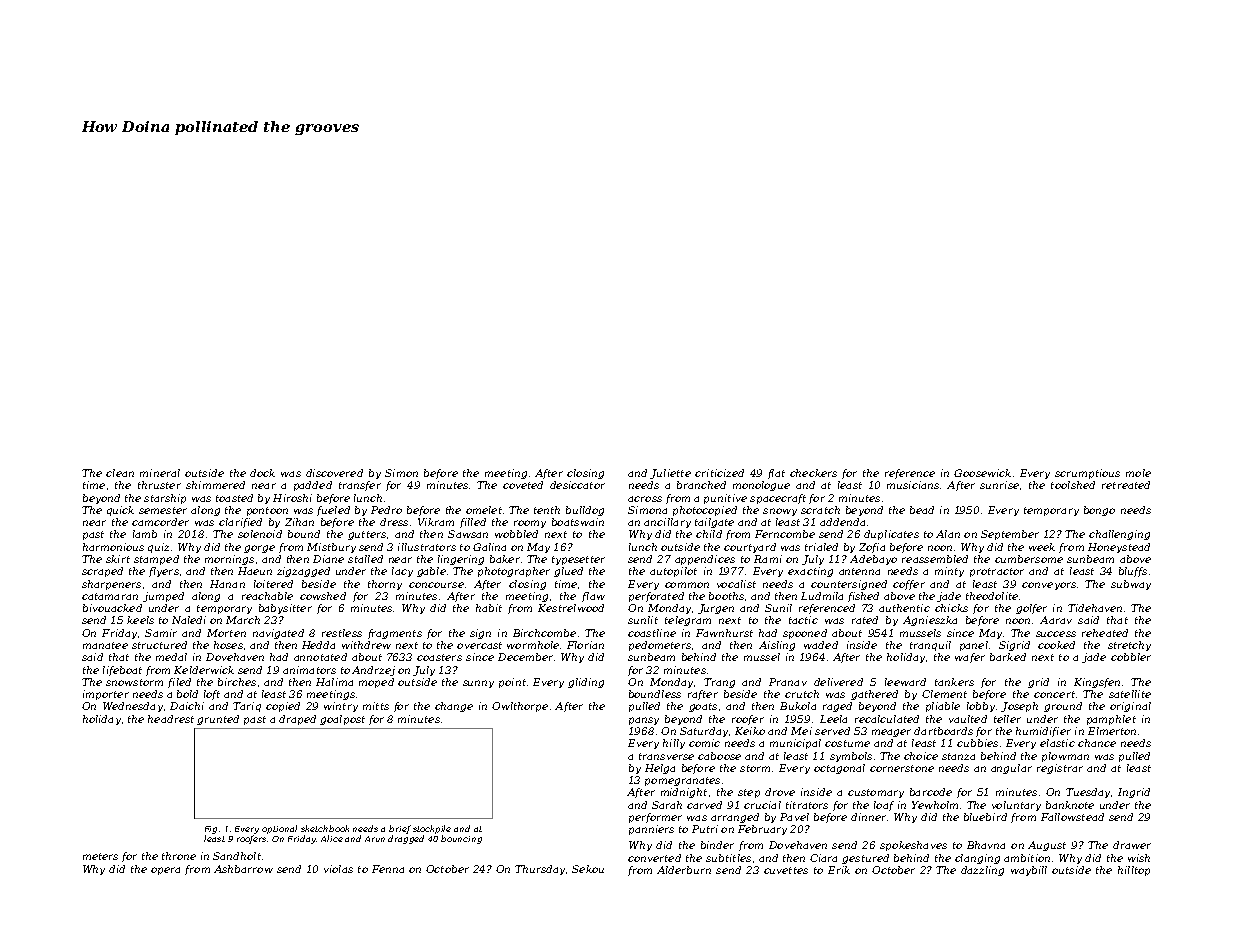 The width and height of the page is (1233, 952). What do you see at coordinates (909, 585) in the page?
I see `coffer` at bounding box center [909, 585].
